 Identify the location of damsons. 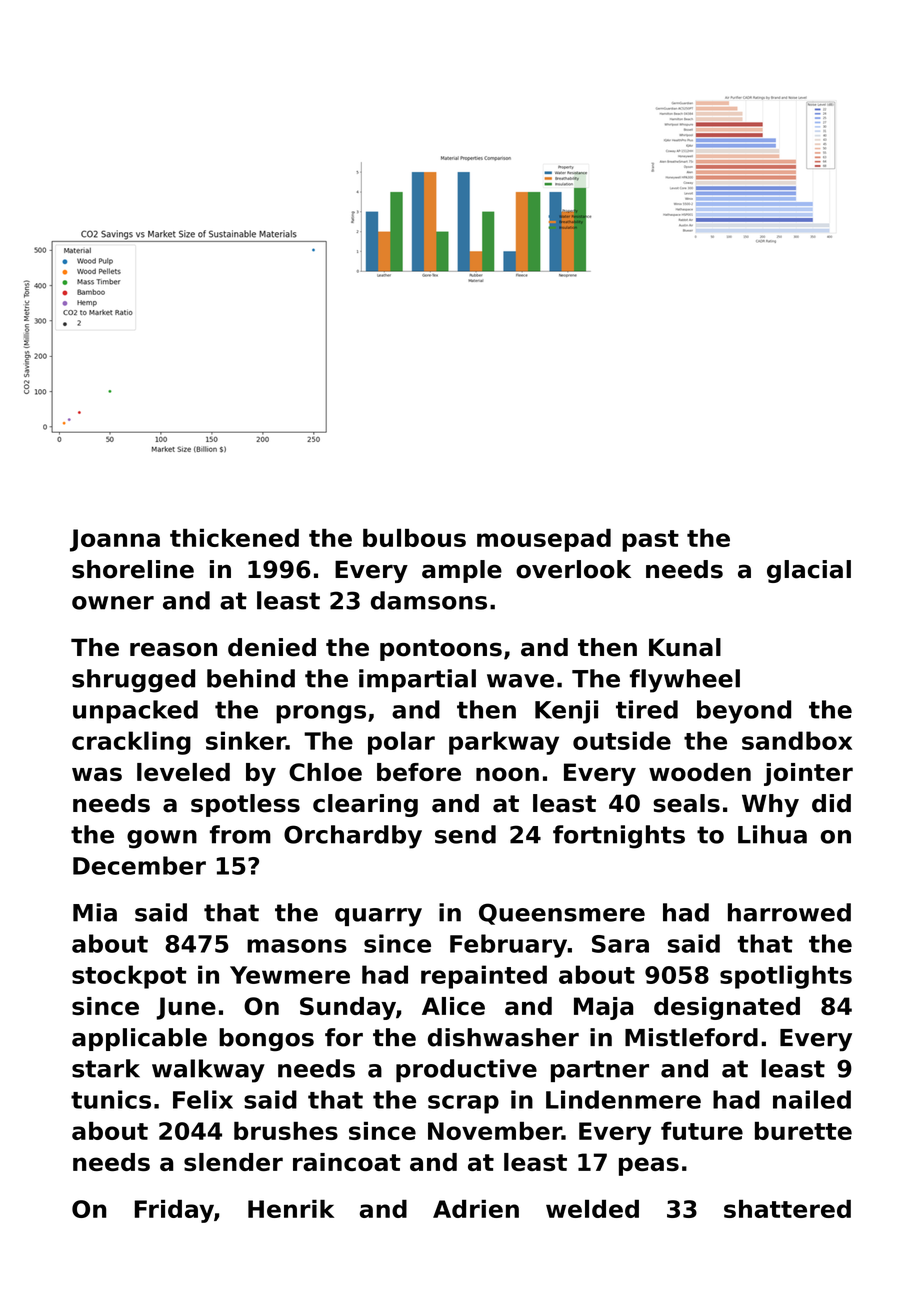
(429, 600).
